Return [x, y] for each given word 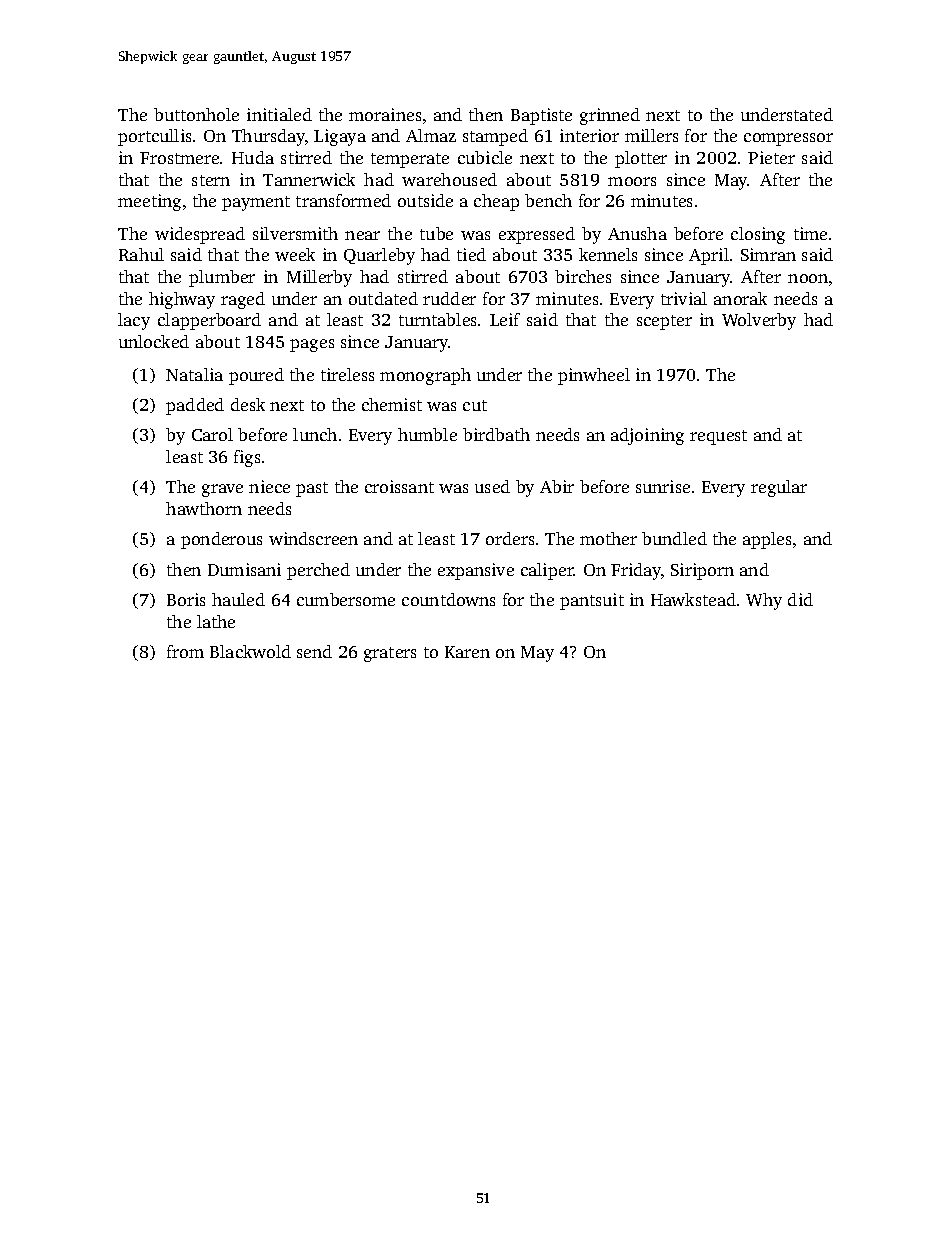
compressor [788, 139]
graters [390, 654]
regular [779, 488]
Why [764, 601]
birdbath [496, 434]
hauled [238, 599]
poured [256, 376]
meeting [149, 202]
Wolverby [759, 321]
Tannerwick [309, 179]
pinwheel [594, 376]
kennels [608, 254]
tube [436, 233]
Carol [212, 434]
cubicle [485, 157]
